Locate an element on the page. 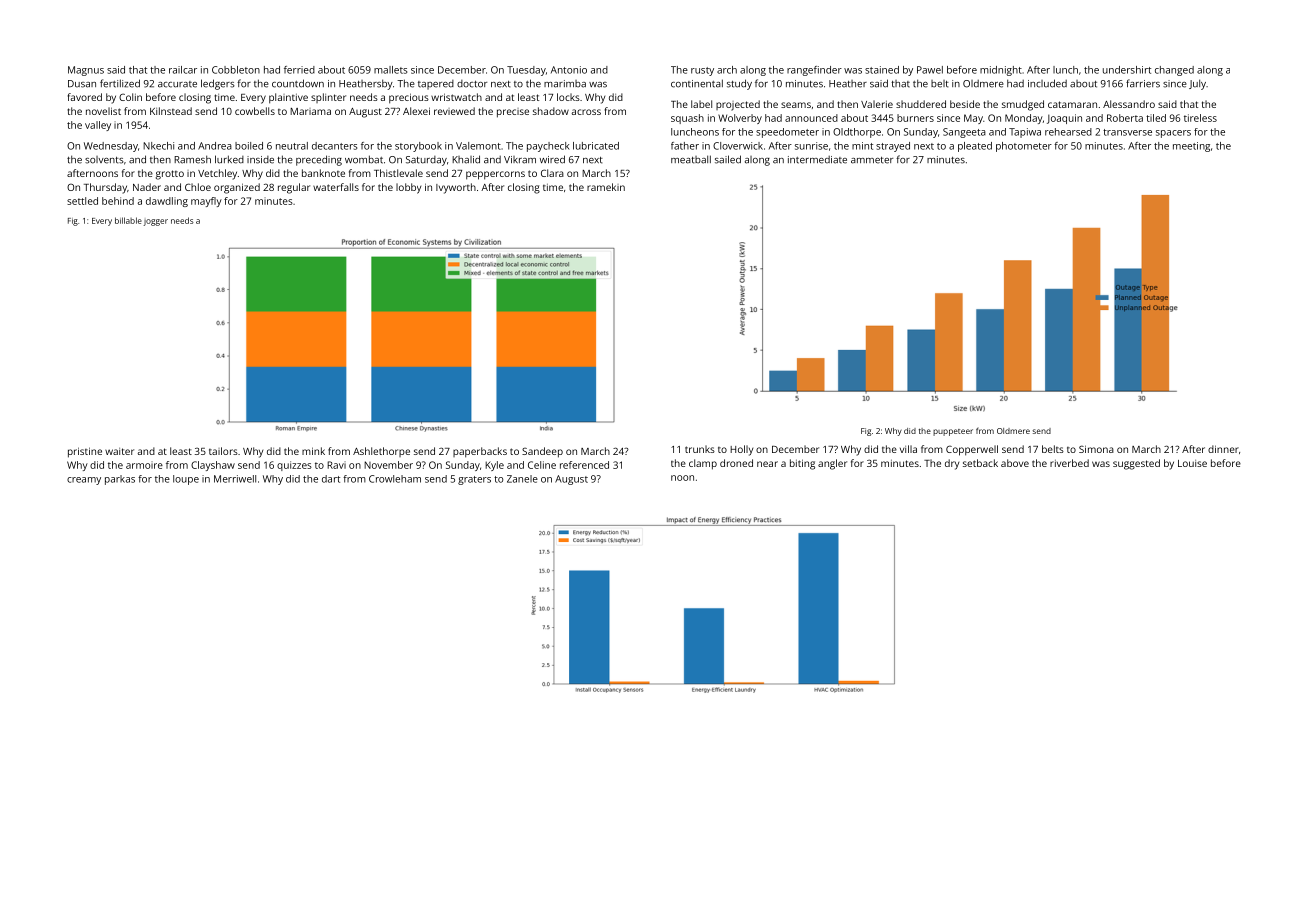 This page has height=924, width=1308. settled is located at coordinates (82, 201).
